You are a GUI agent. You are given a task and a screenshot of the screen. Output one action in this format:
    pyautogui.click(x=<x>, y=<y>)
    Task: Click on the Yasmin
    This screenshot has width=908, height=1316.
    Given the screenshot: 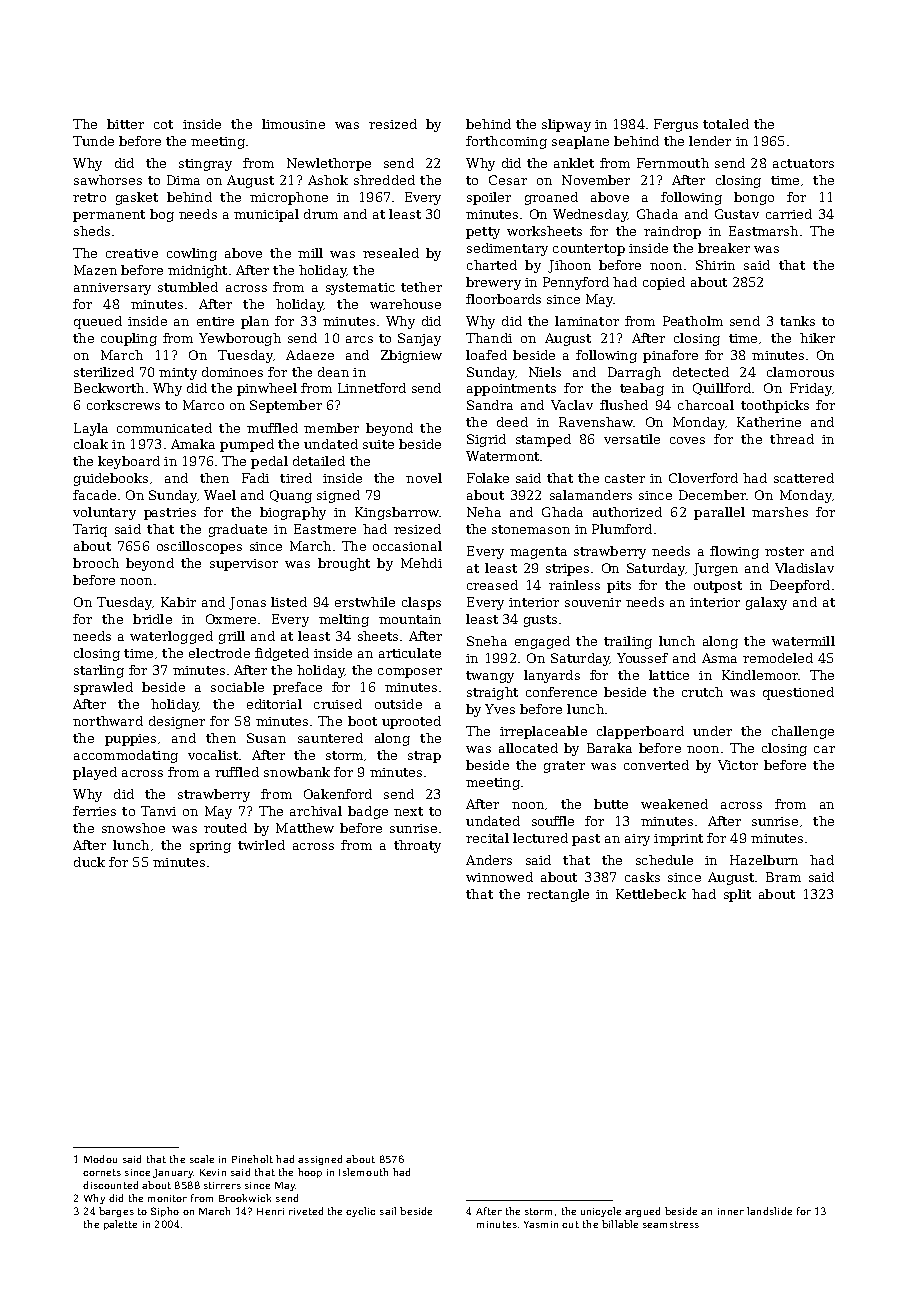 What is the action you would take?
    pyautogui.click(x=541, y=1224)
